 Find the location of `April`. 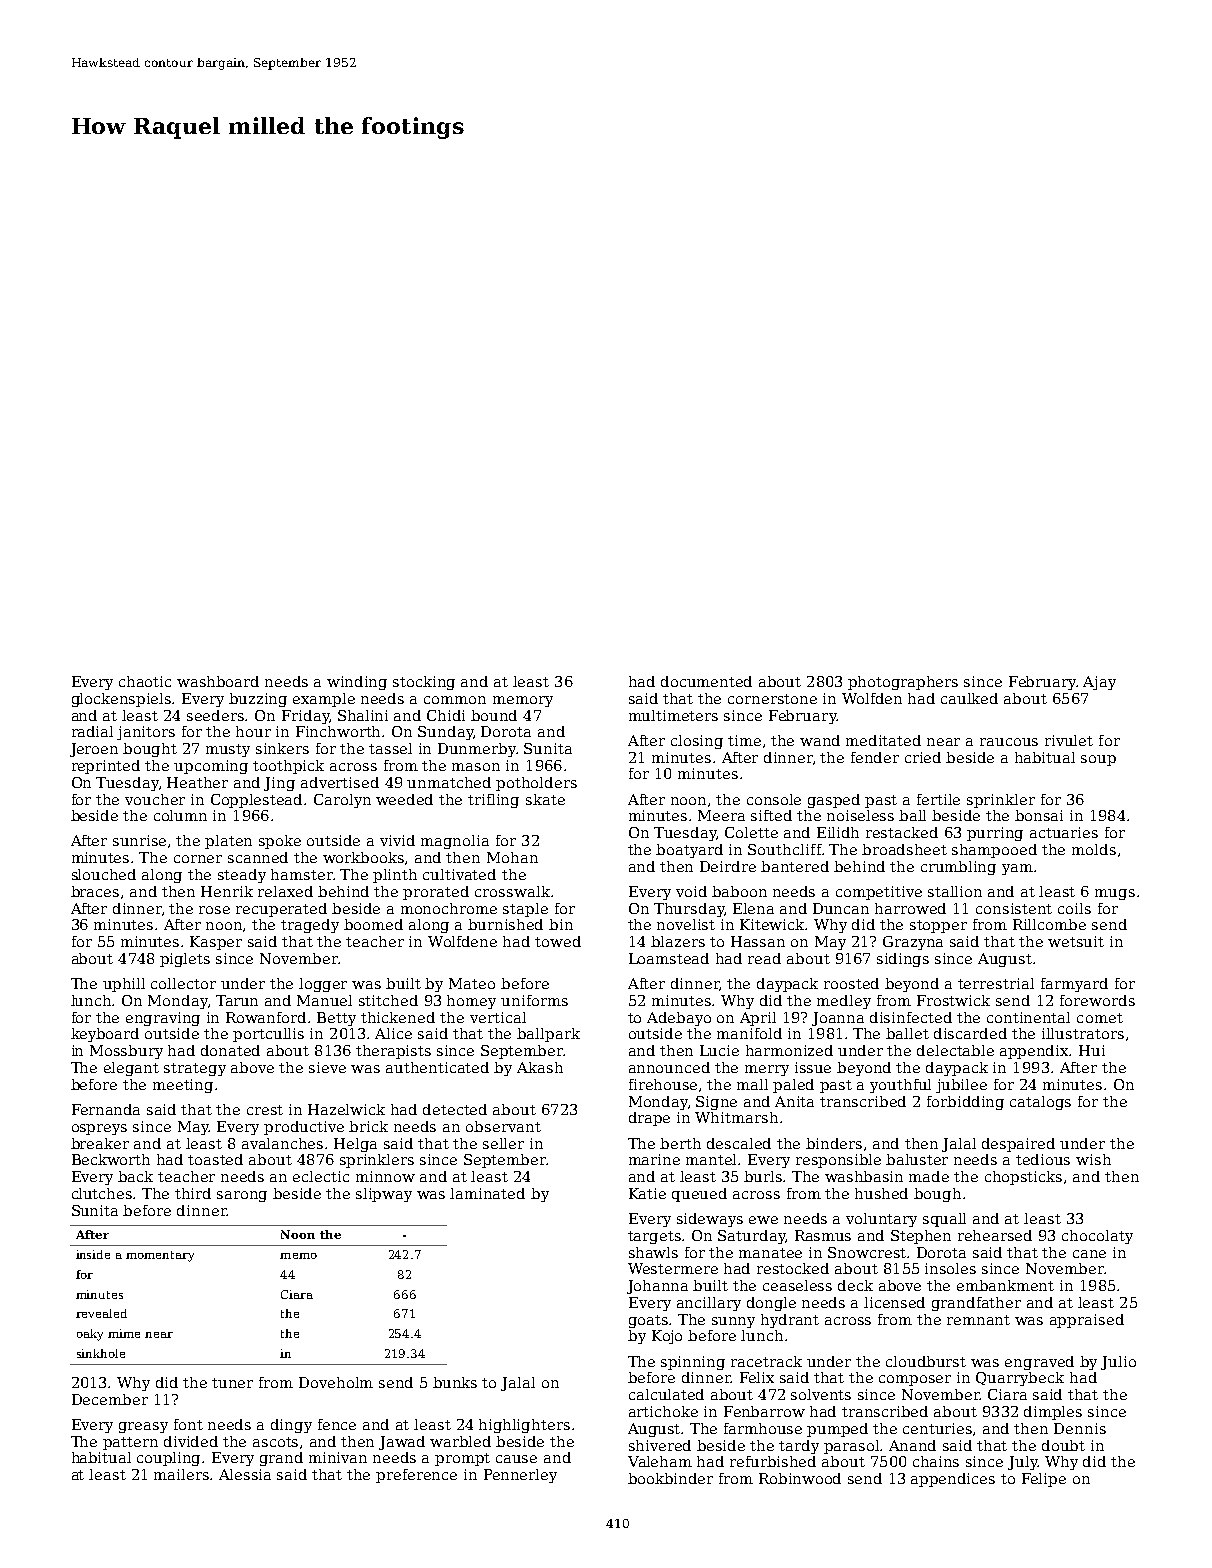

April is located at coordinates (758, 1019).
